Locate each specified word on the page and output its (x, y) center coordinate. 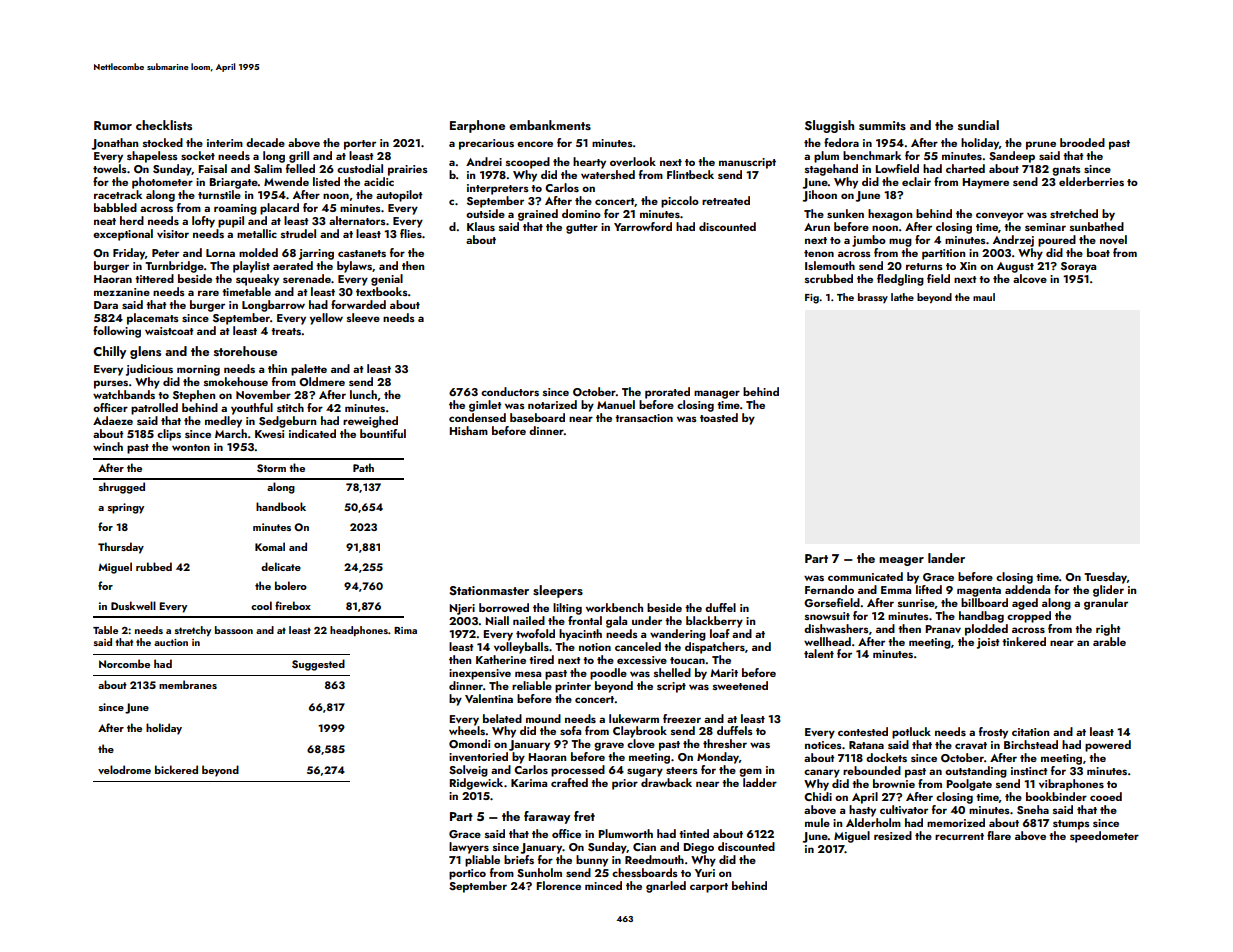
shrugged (122, 488)
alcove (1030, 278)
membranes (188, 684)
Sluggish (829, 126)
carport (709, 888)
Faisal (212, 168)
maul (984, 297)
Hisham (468, 430)
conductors (510, 391)
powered (1108, 746)
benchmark (872, 155)
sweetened (740, 685)
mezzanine (122, 292)
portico (467, 874)
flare (999, 835)
